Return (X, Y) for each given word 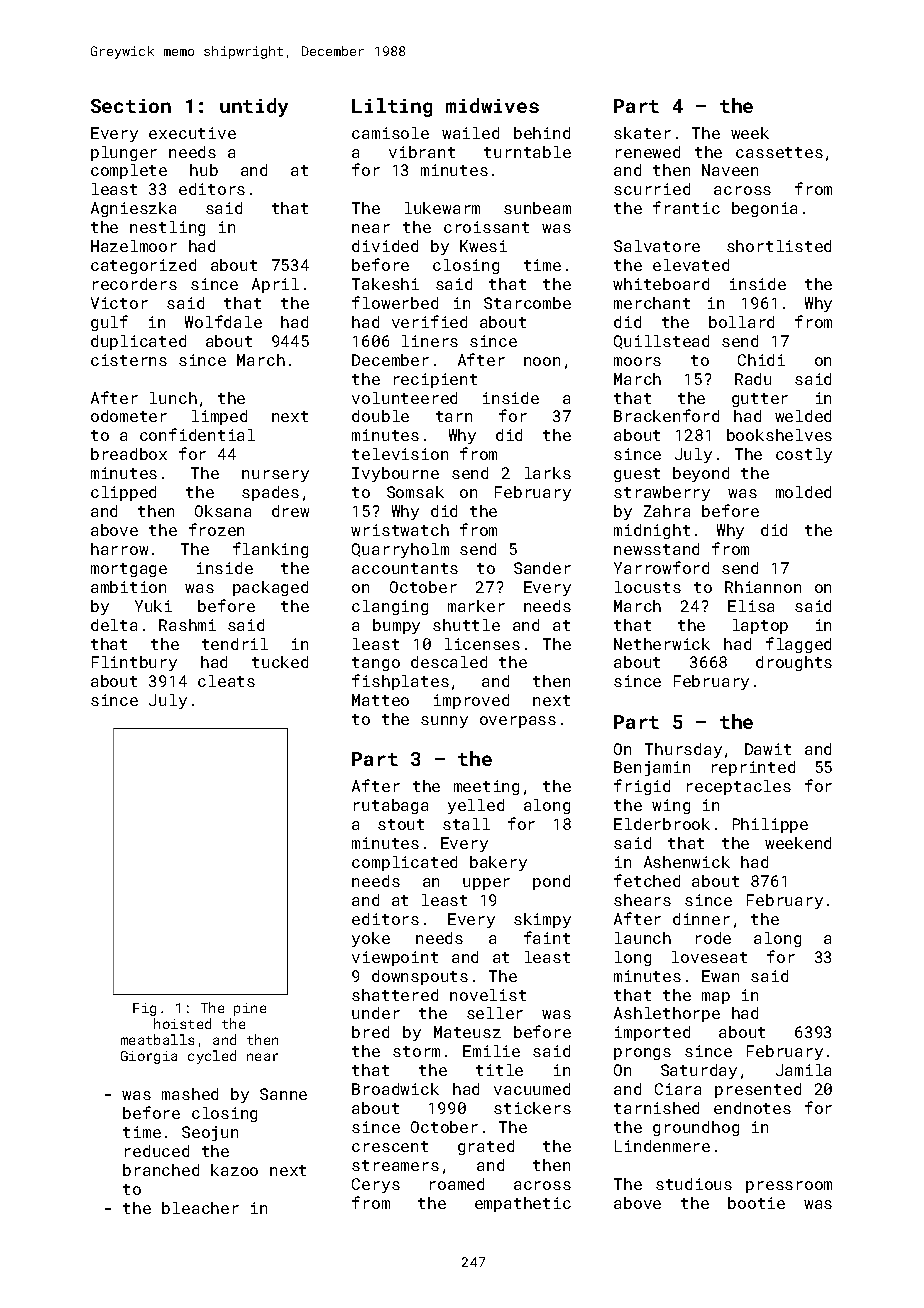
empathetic (523, 1204)
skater (642, 133)
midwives (492, 105)
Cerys (376, 1185)
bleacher (200, 1208)
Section (131, 106)
